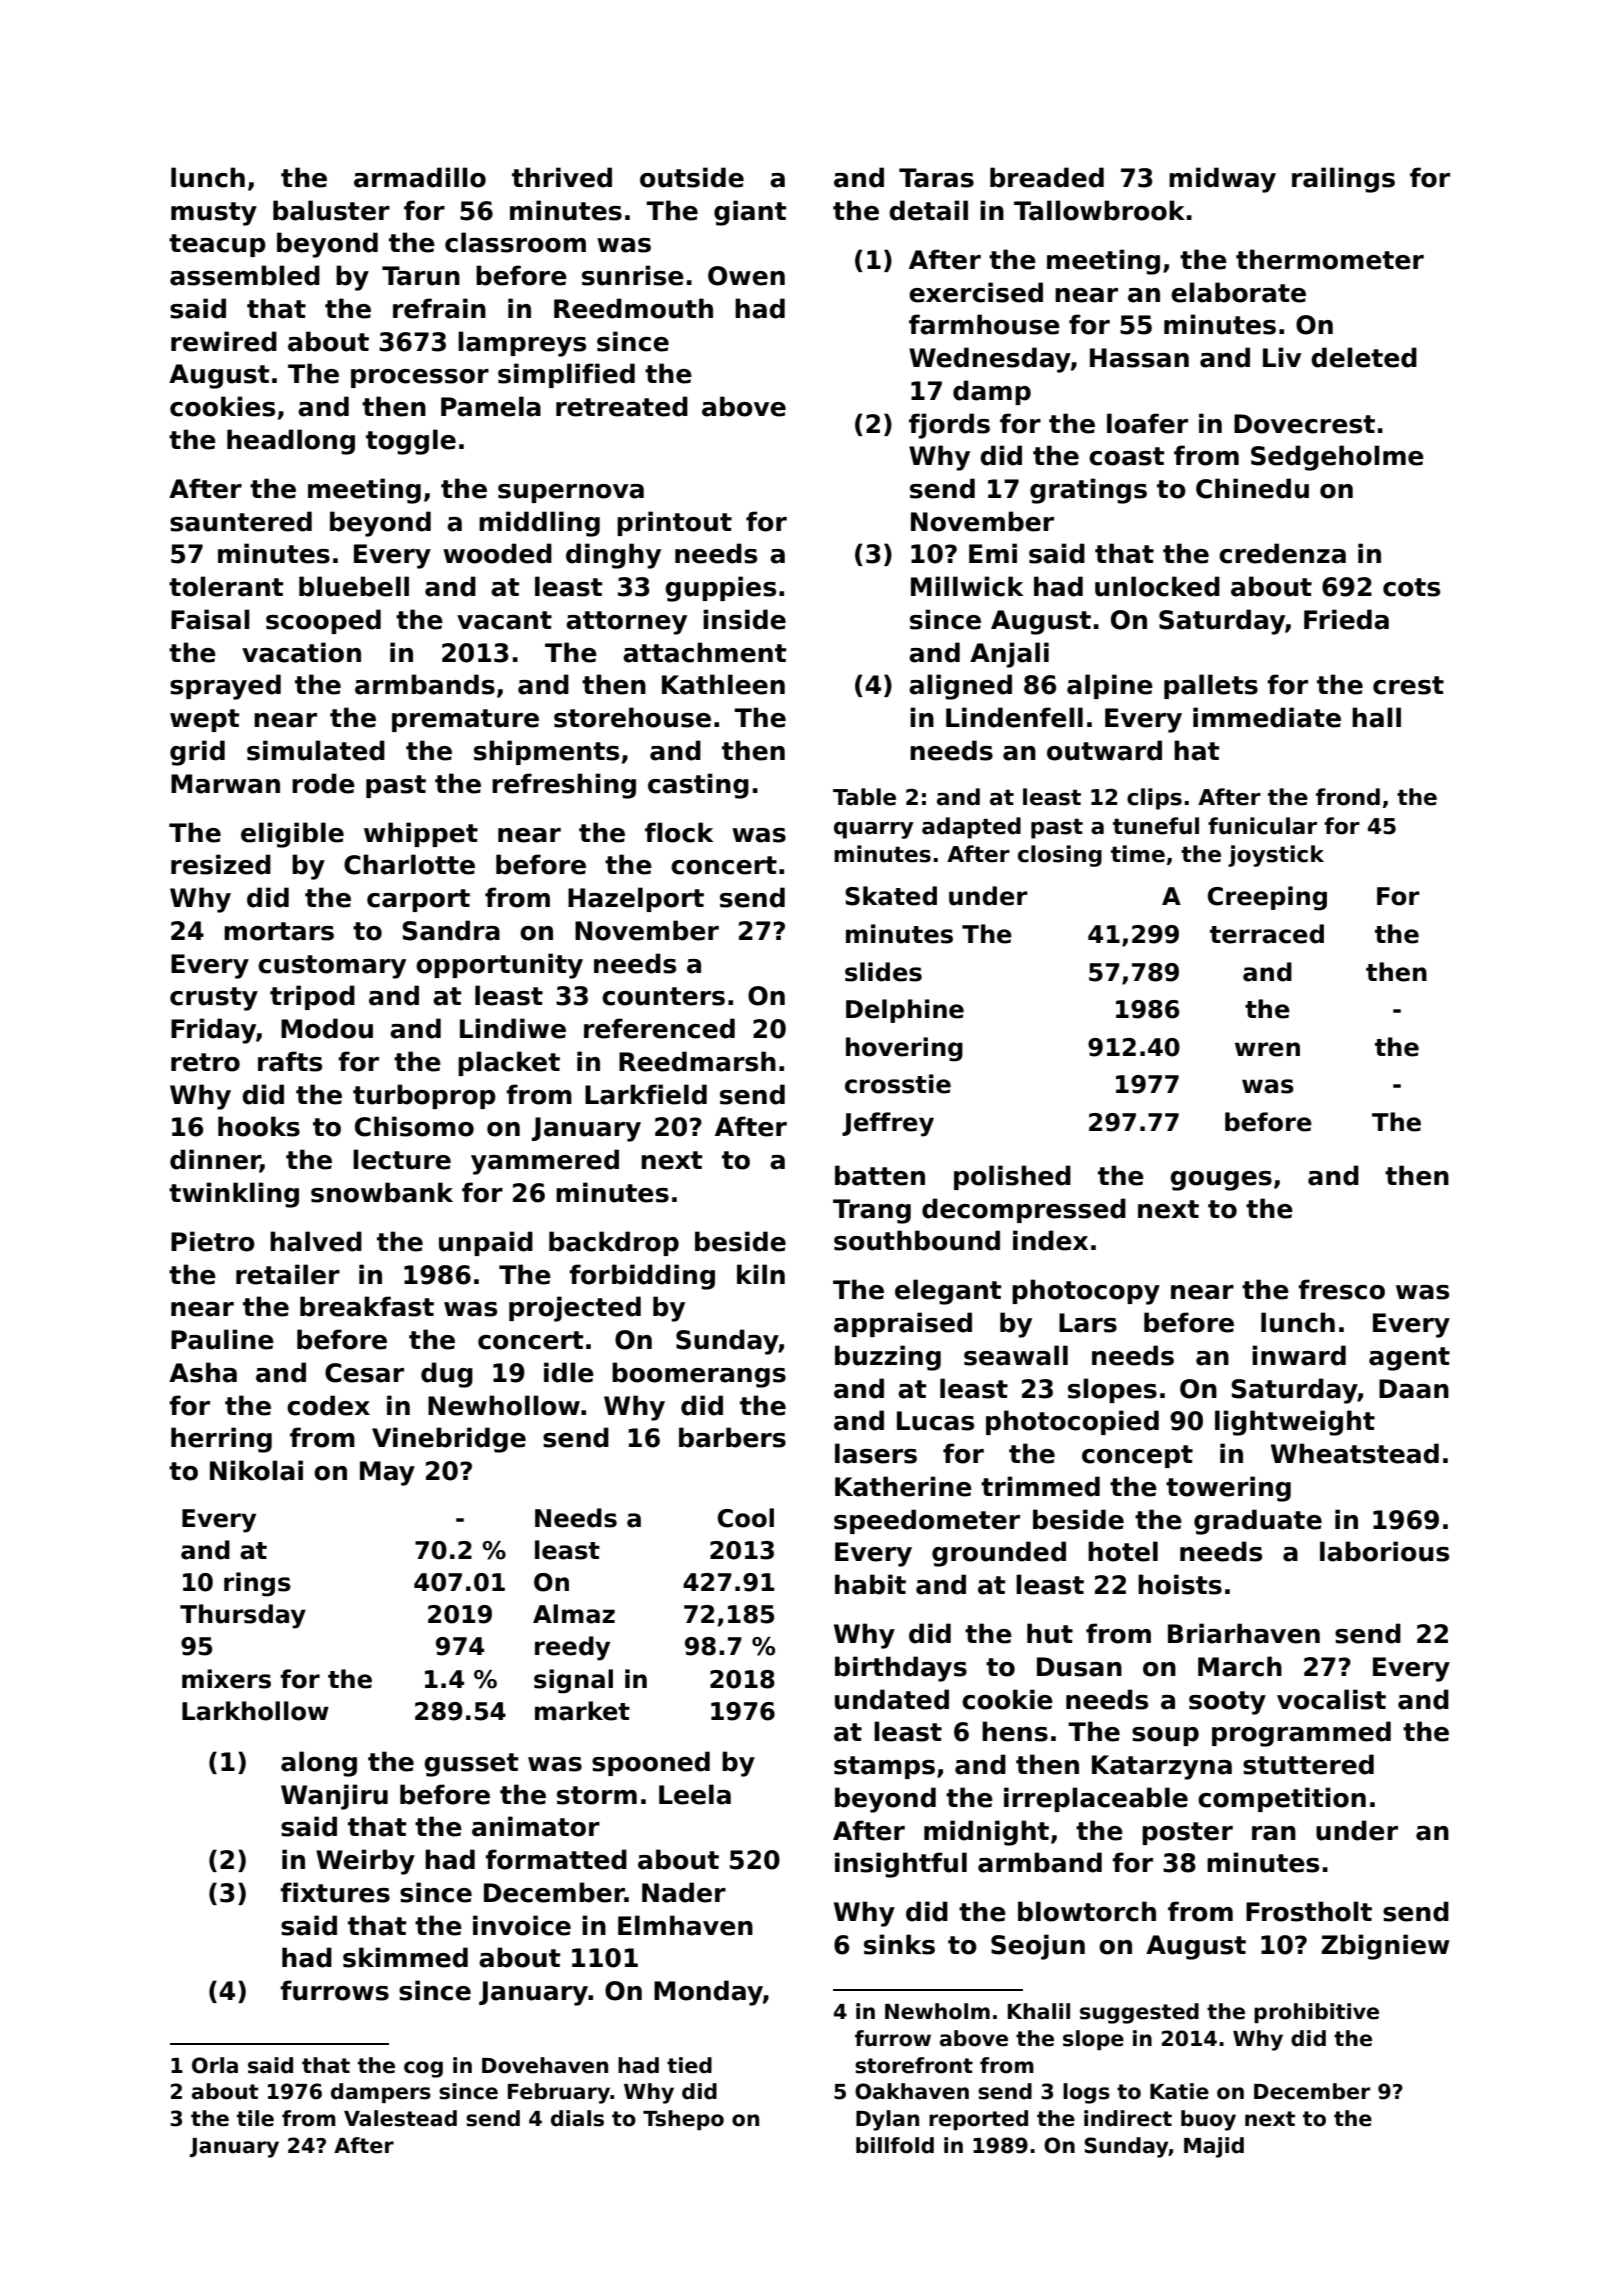 This image has width=1620, height=2292. What do you see at coordinates (574, 1614) in the image?
I see `Almaz` at bounding box center [574, 1614].
